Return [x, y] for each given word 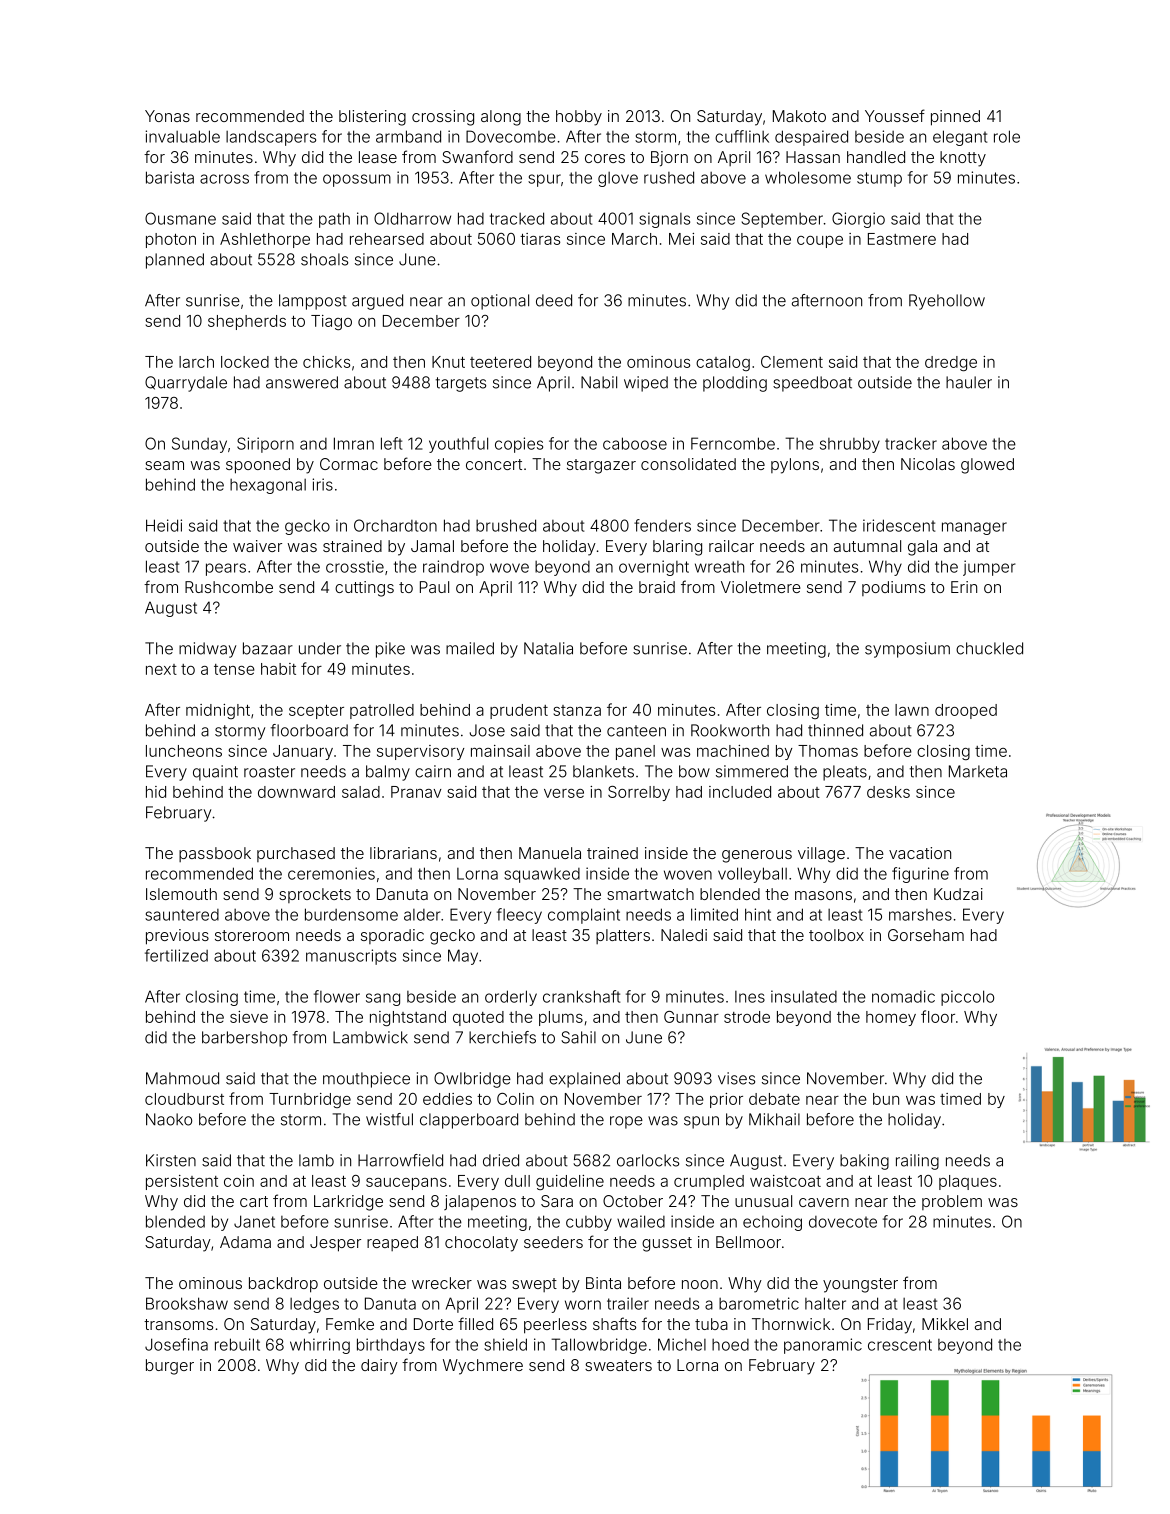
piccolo [967, 998]
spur [544, 180]
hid [156, 792]
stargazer [601, 466]
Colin [515, 1099]
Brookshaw [187, 1303]
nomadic [903, 996]
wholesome [808, 177]
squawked [542, 875]
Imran [354, 443]
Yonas [167, 116]
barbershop [244, 1039]
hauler [969, 382]
